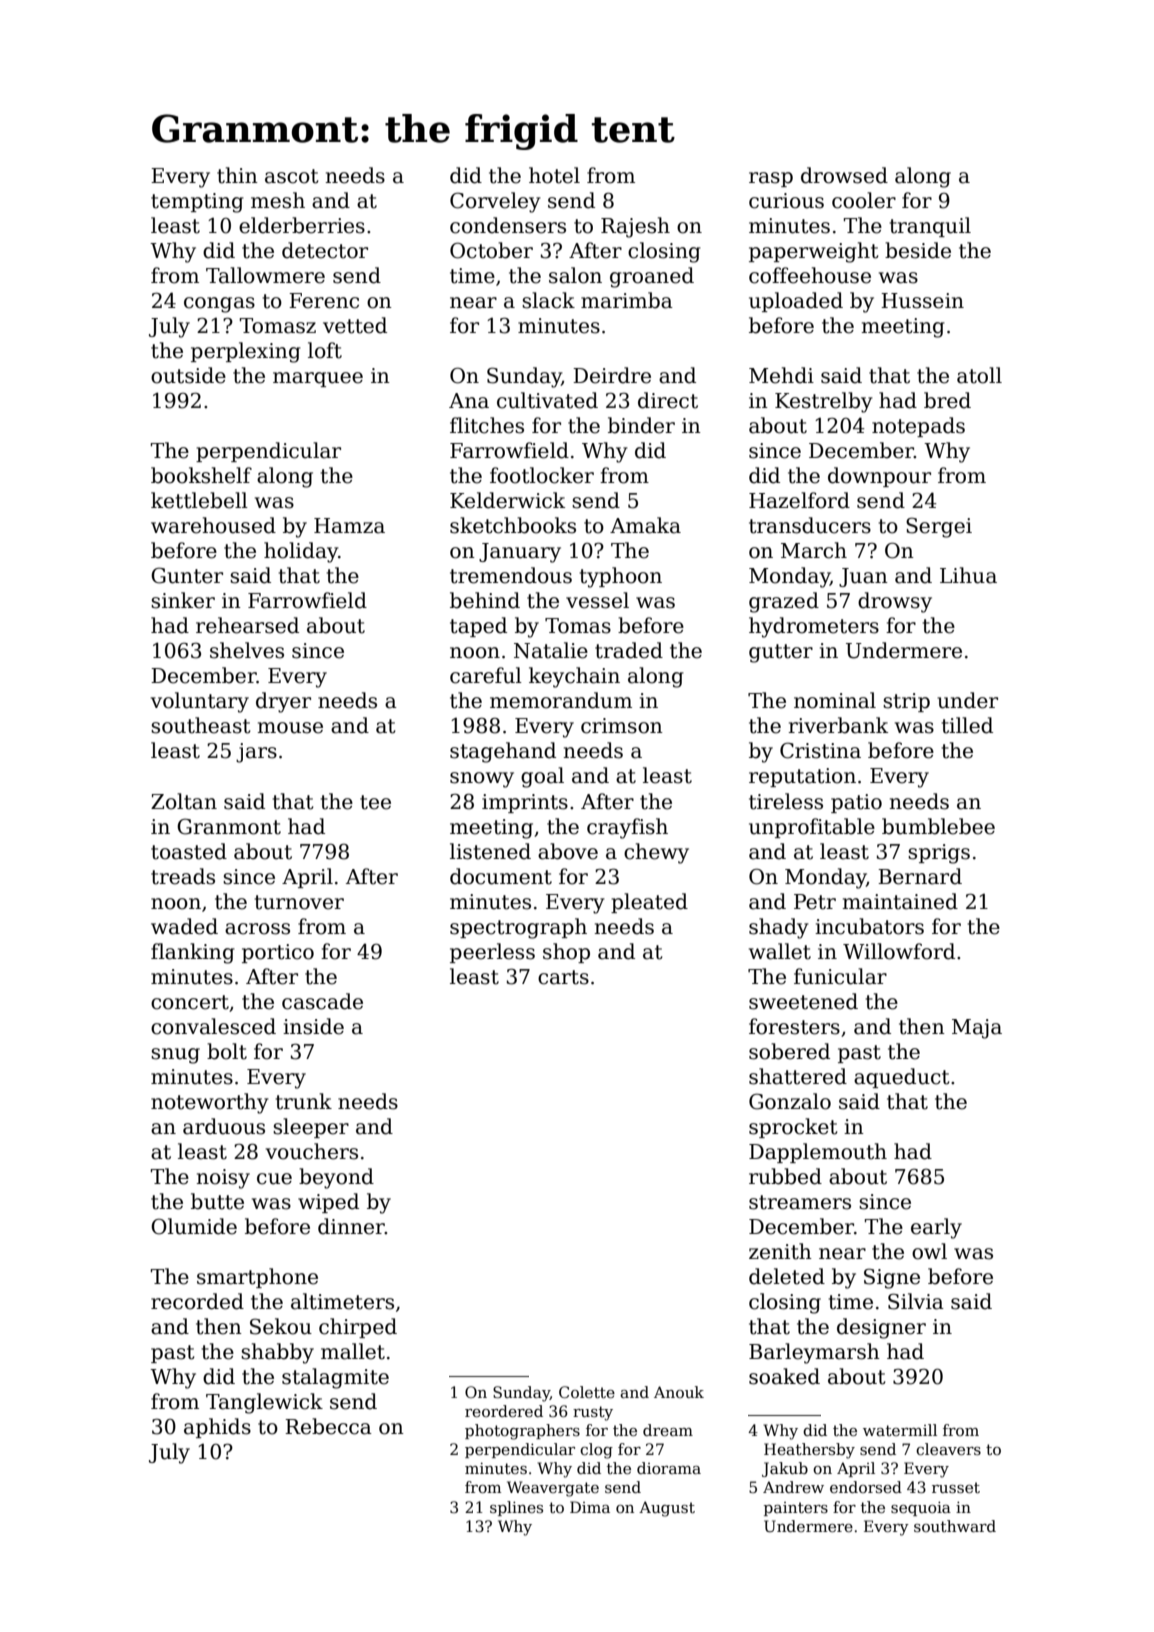 The width and height of the screenshot is (1154, 1632). Describe the element at coordinates (835, 700) in the screenshot. I see `nominal` at that location.
